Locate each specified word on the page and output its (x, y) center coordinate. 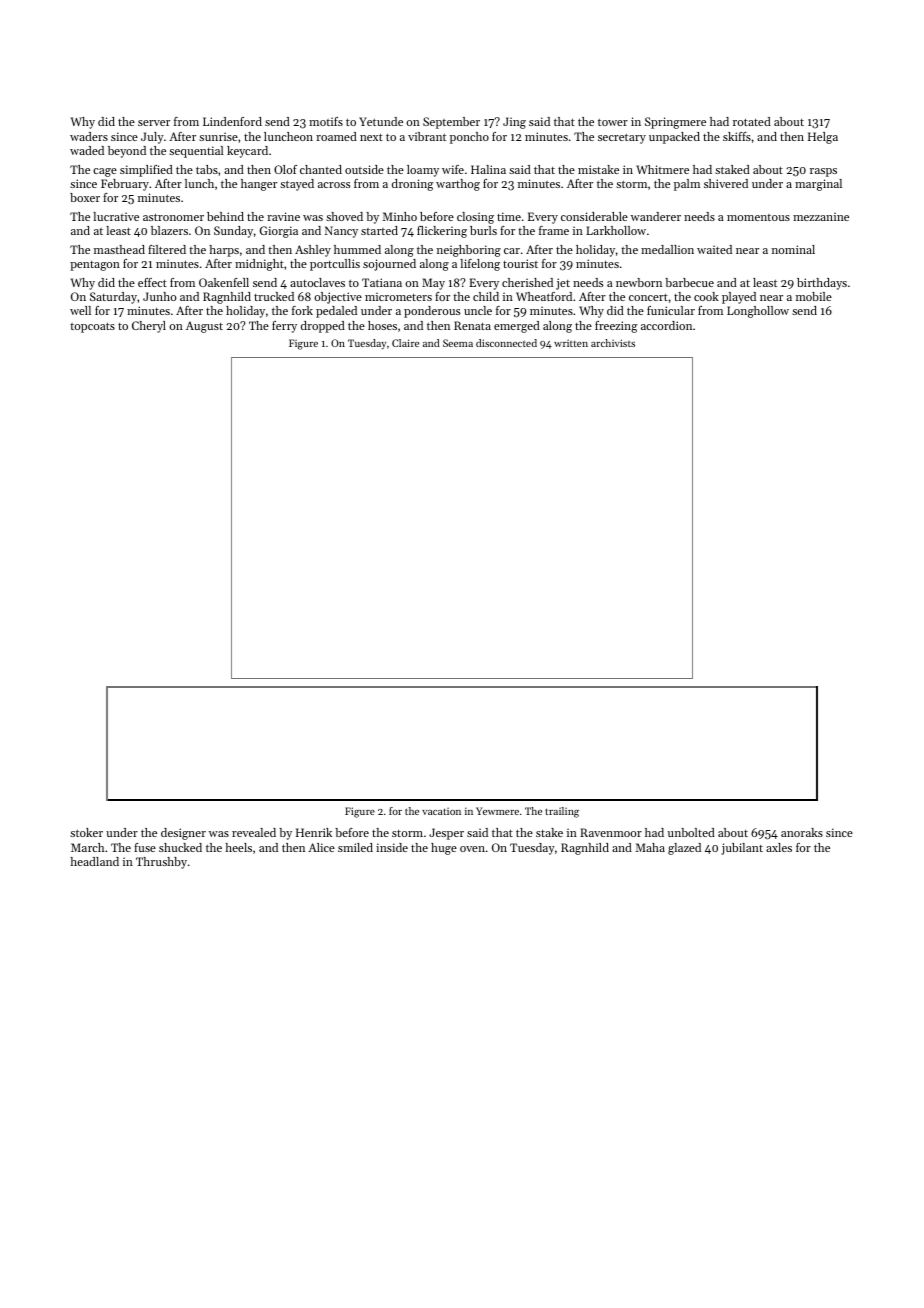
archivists (613, 343)
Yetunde (381, 121)
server (154, 123)
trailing (562, 812)
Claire (405, 343)
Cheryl (149, 327)
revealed (254, 832)
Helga (823, 138)
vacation (441, 811)
